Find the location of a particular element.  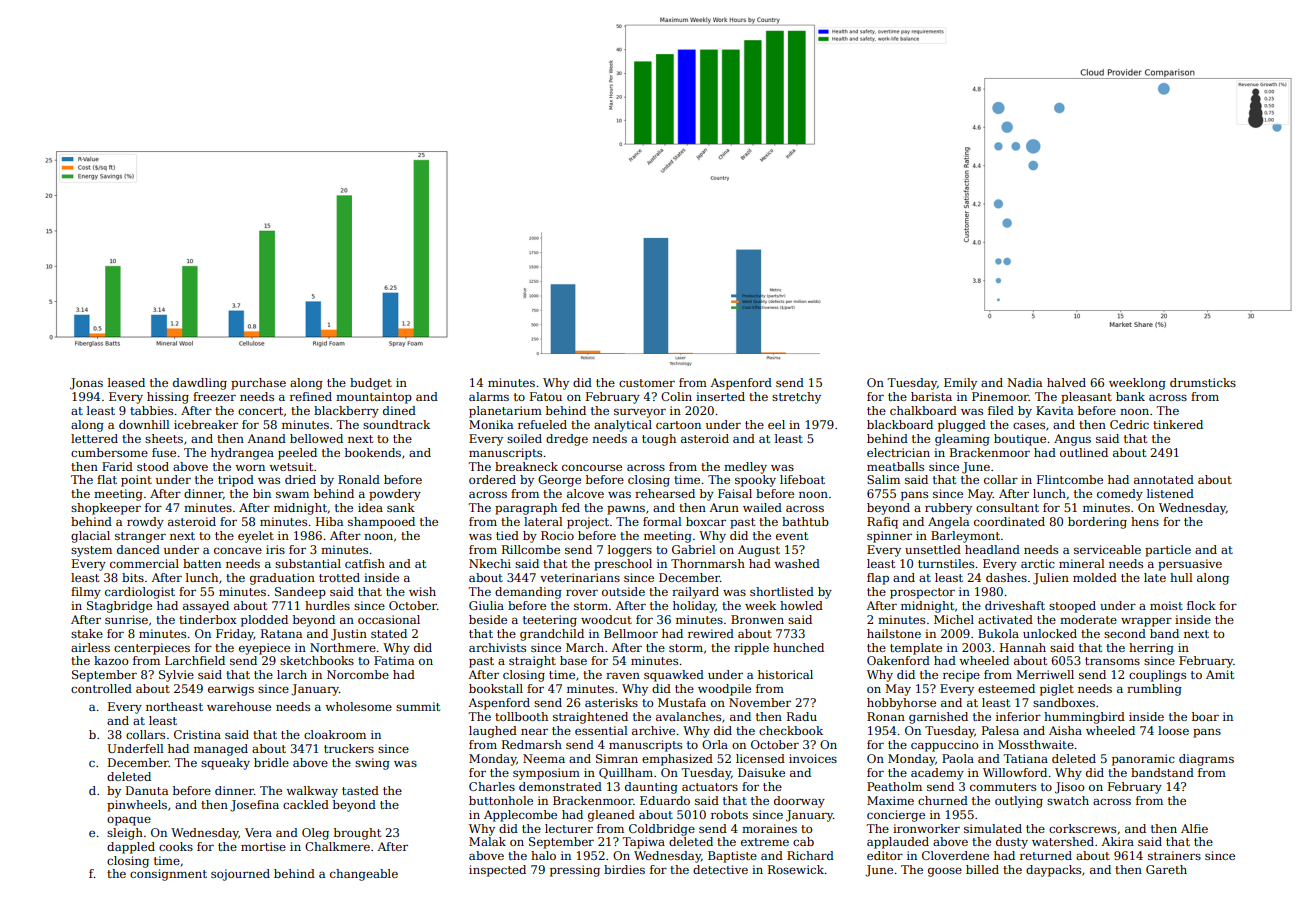

historical is located at coordinates (785, 674).
